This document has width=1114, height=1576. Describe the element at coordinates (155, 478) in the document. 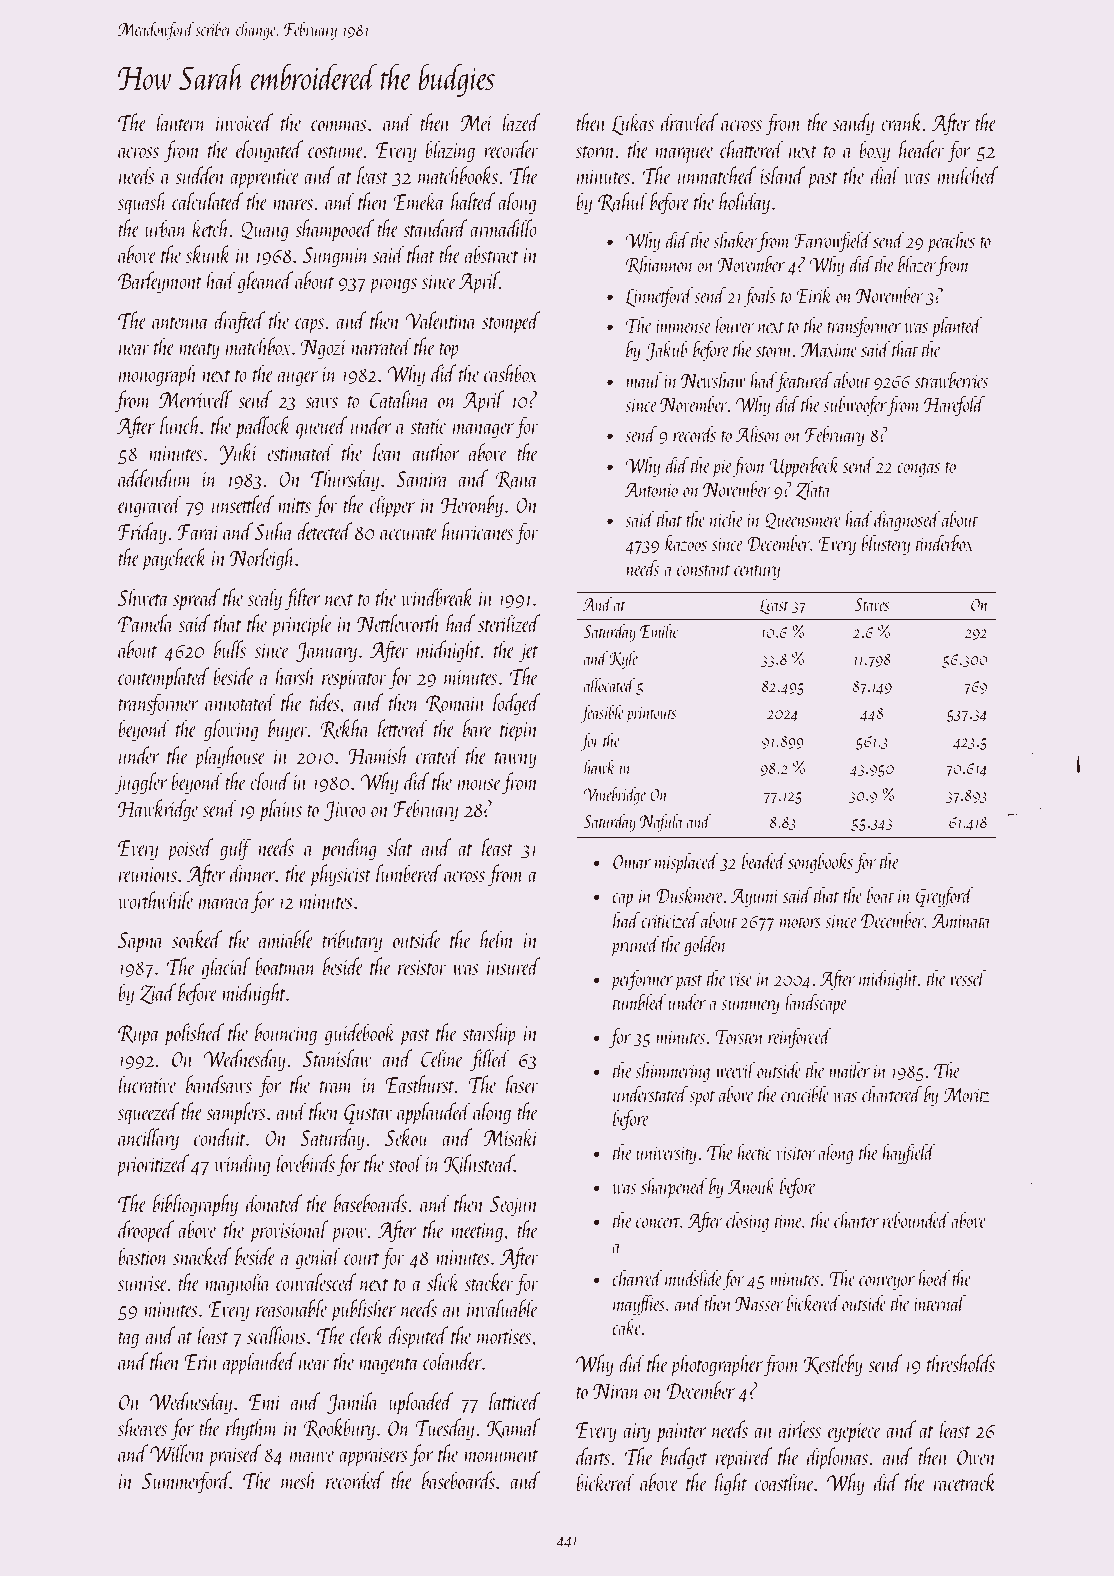

I see `addendum` at that location.
